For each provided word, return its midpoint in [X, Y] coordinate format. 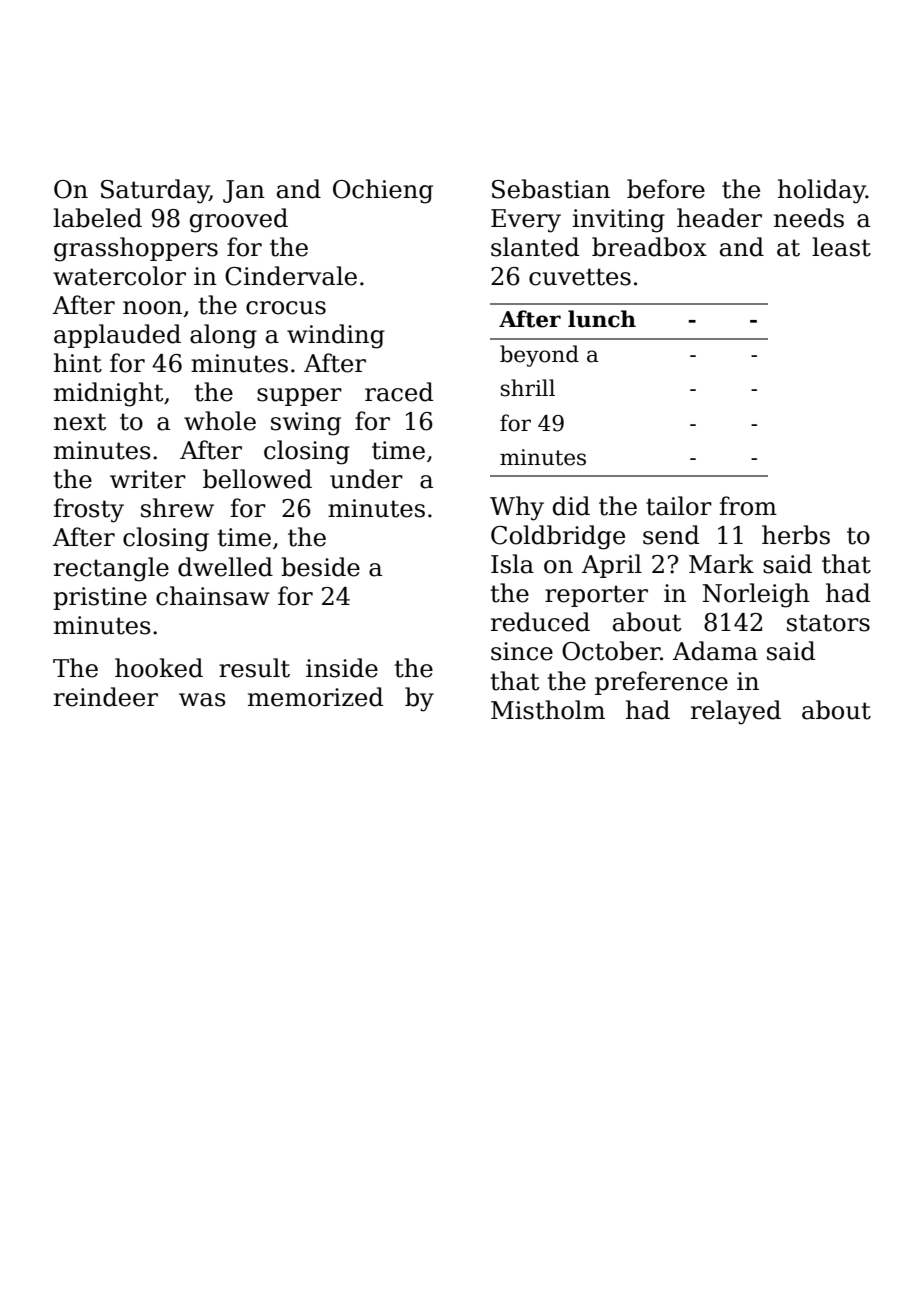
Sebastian [551, 189]
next [80, 422]
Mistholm [548, 710]
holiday [822, 191]
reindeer [106, 697]
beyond [539, 356]
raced [399, 392]
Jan [244, 191]
